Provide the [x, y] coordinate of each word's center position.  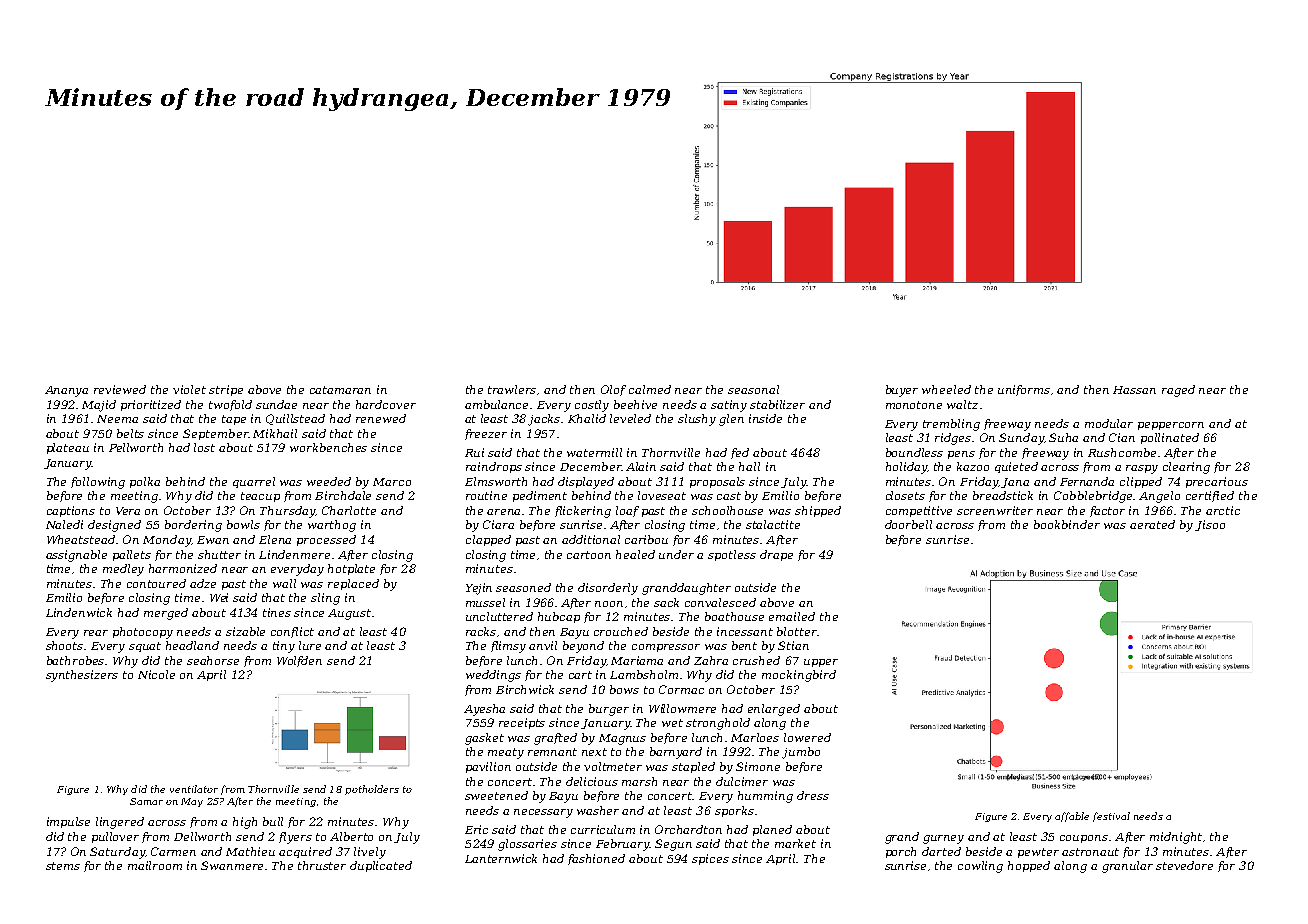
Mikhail [275, 433]
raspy [1142, 469]
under [676, 554]
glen [731, 420]
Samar [146, 801]
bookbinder [1067, 524]
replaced [353, 584]
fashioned [596, 859]
